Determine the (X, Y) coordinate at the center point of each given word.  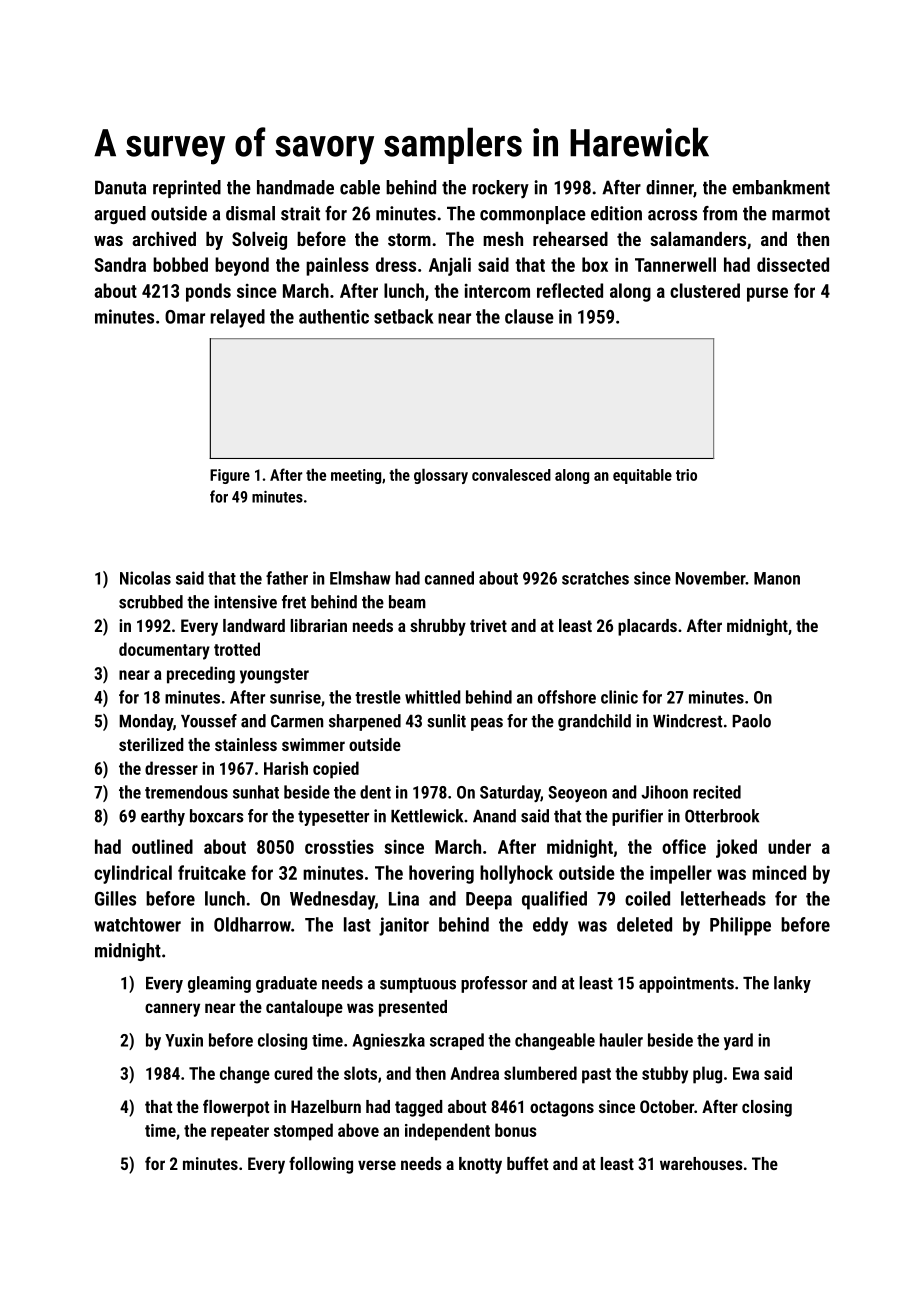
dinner (669, 187)
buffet (527, 1163)
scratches (595, 578)
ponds (208, 292)
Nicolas (145, 578)
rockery (500, 189)
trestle (378, 697)
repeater (240, 1133)
